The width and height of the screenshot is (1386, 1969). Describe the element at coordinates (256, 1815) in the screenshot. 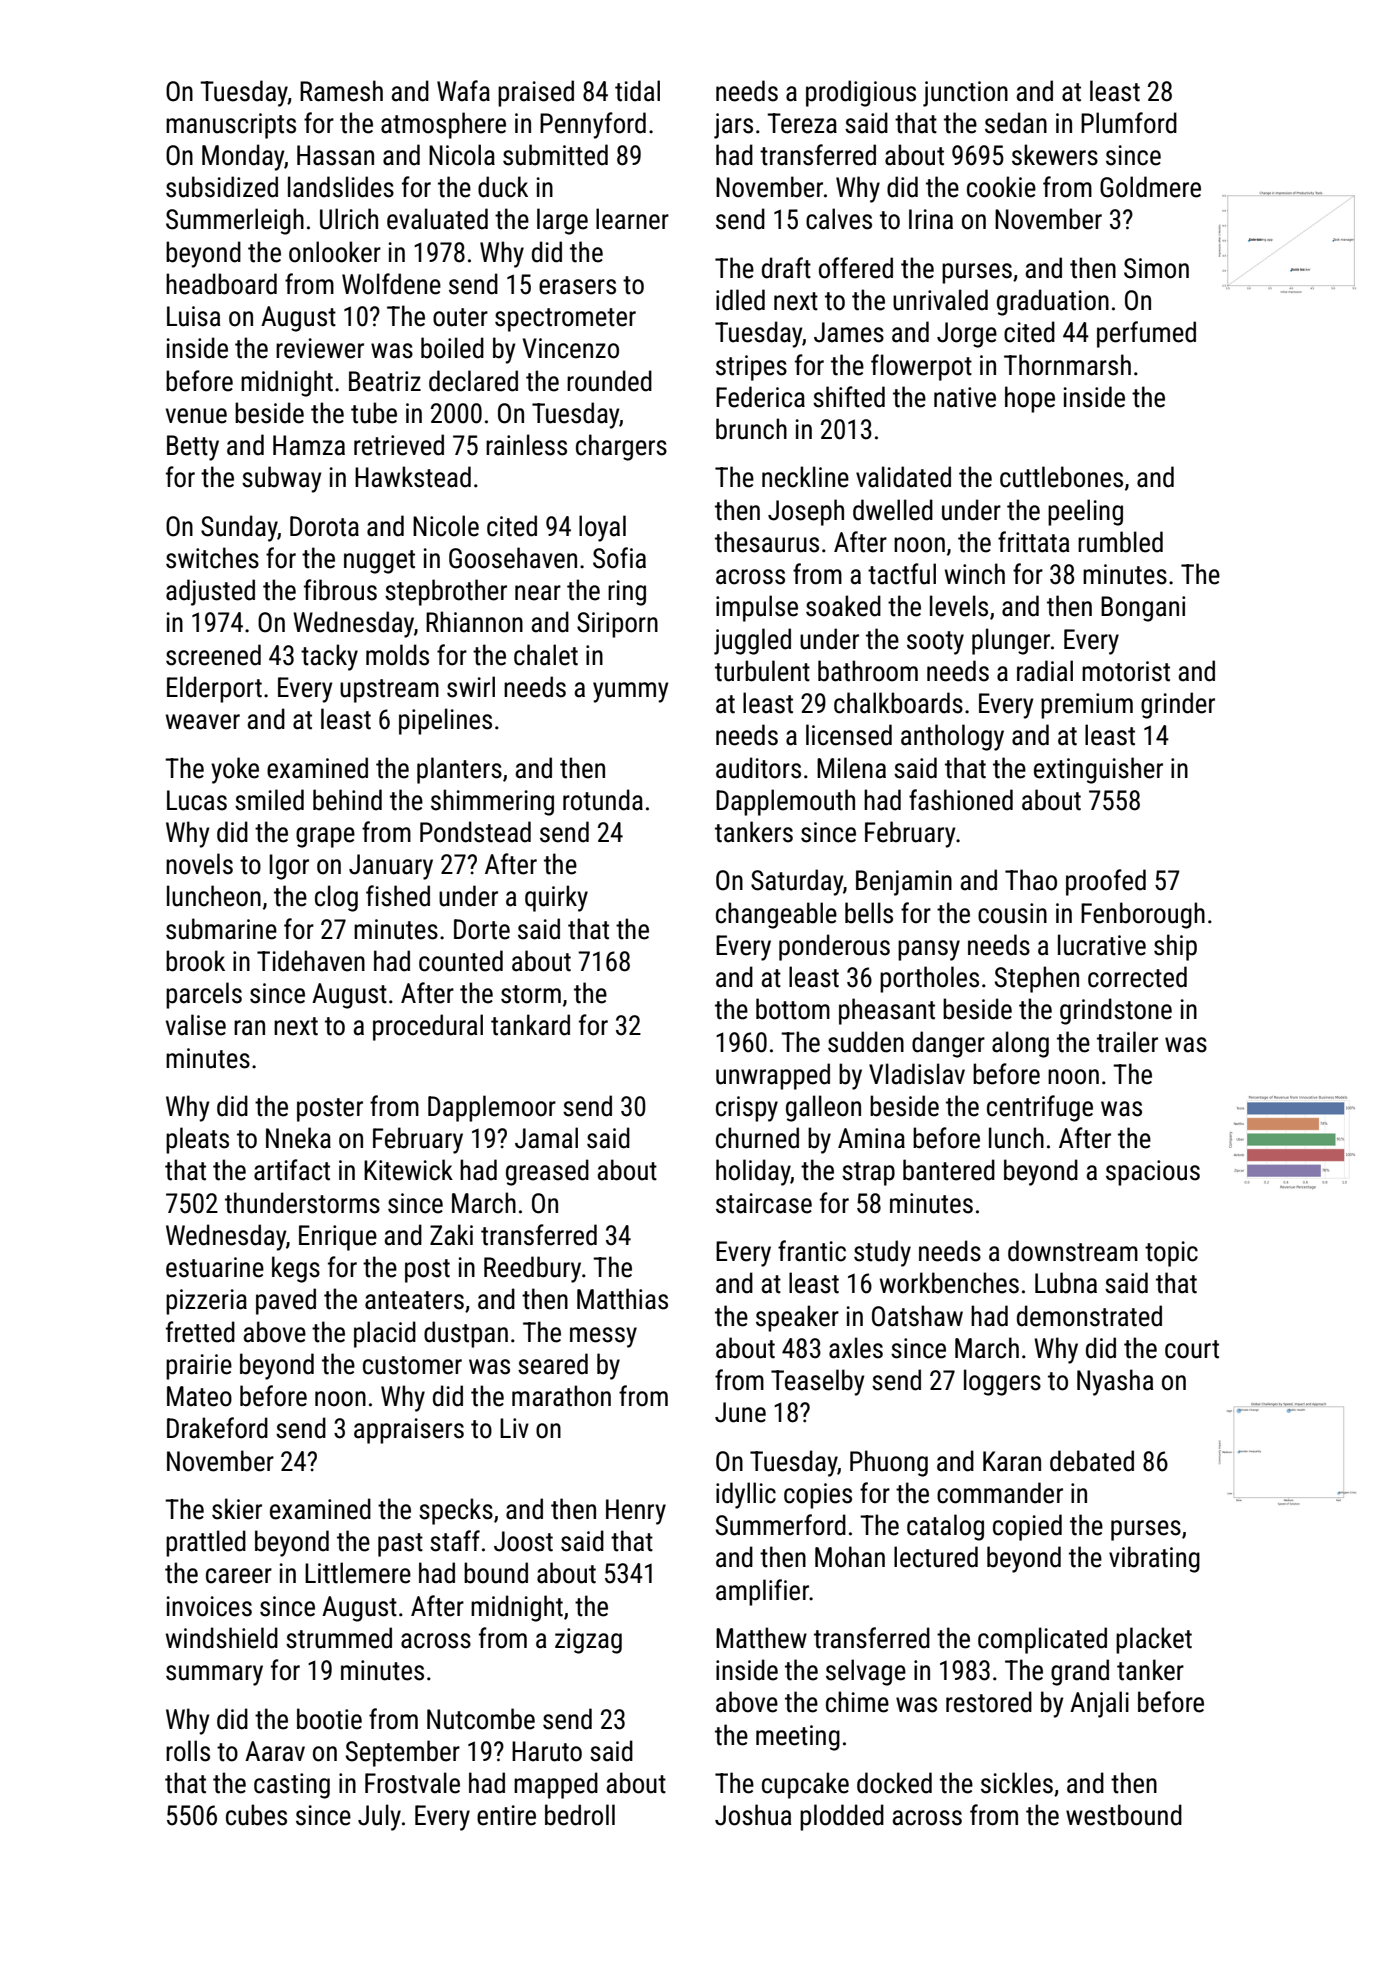

I see `cubes` at that location.
